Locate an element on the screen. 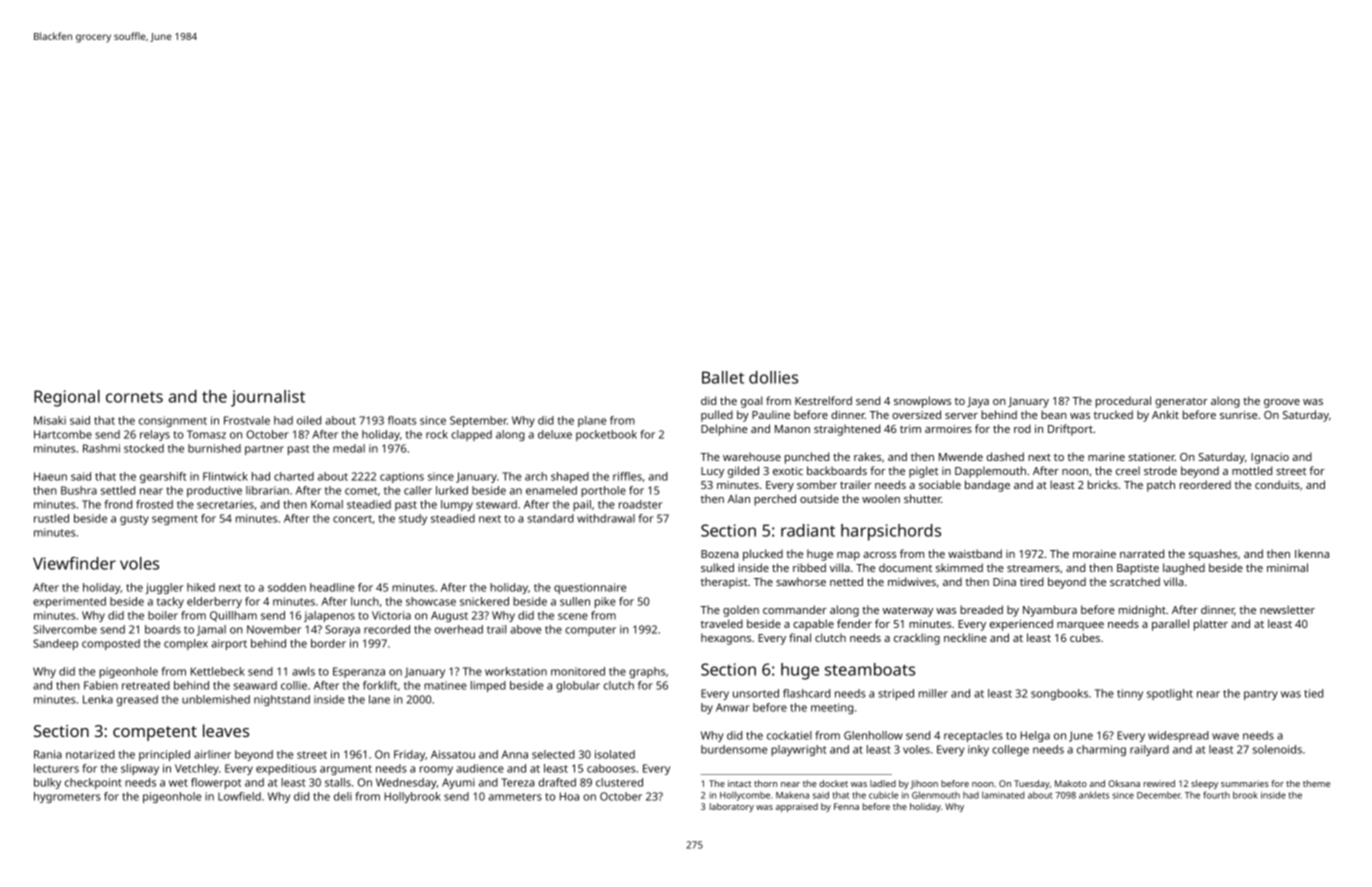 The width and height of the screenshot is (1372, 887). leaves is located at coordinates (226, 730).
